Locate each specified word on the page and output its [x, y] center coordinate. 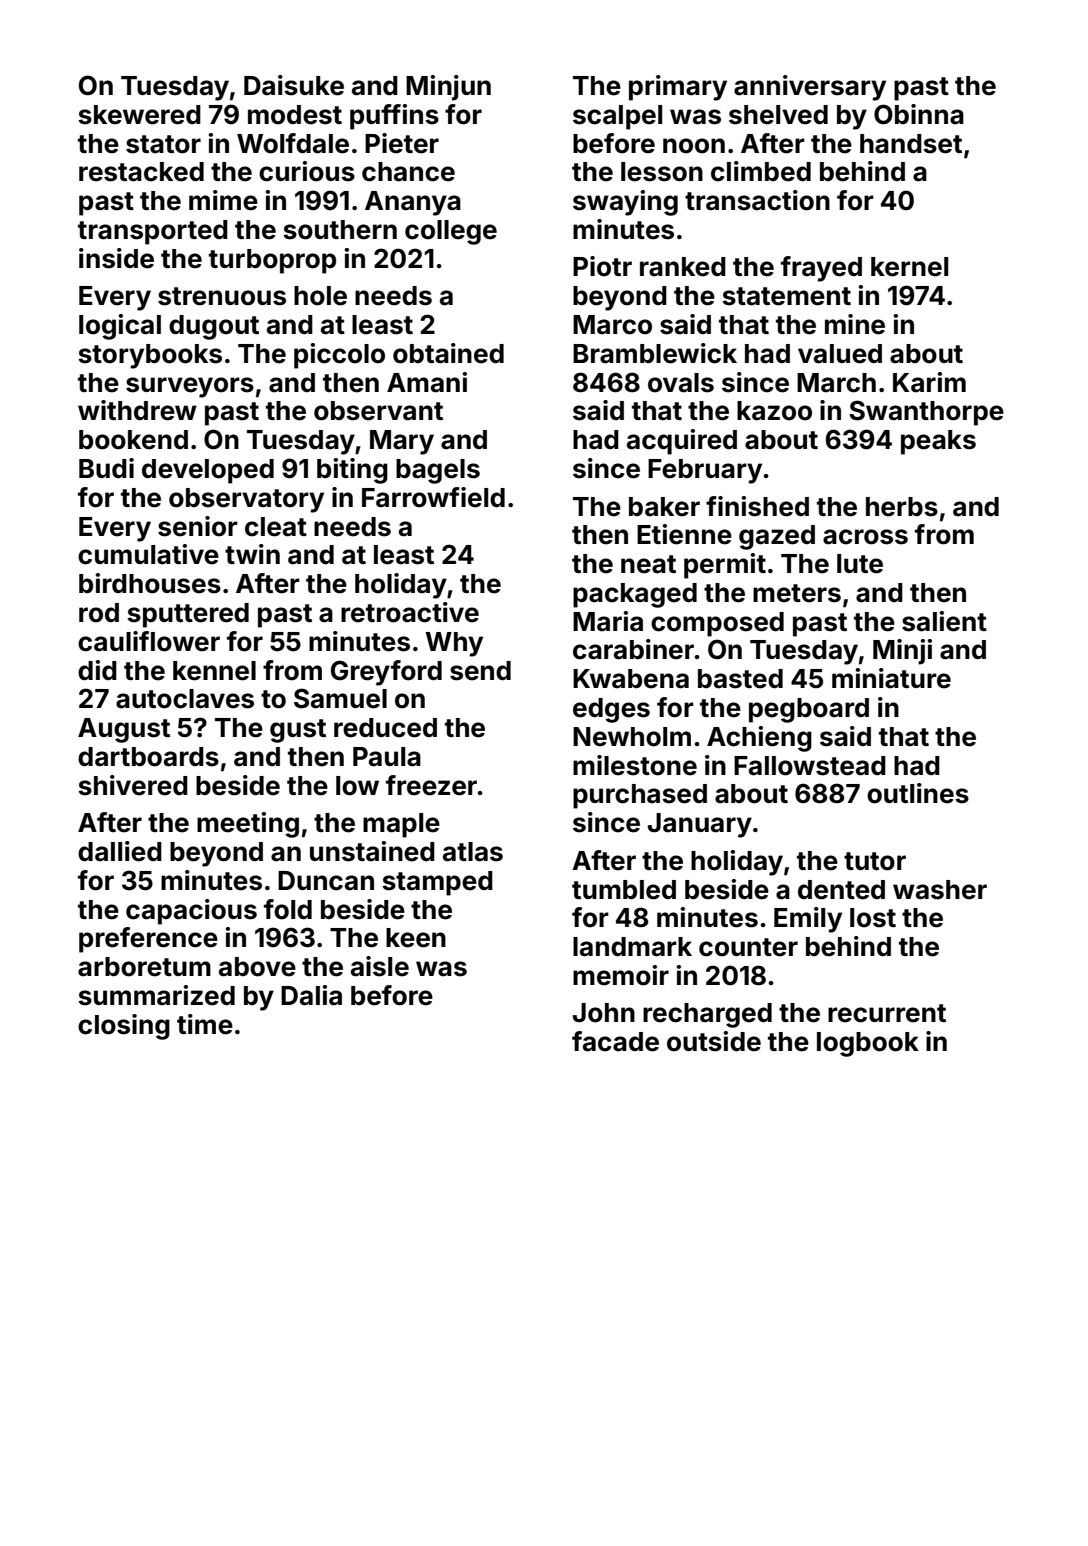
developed [208, 471]
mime [223, 200]
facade [615, 1041]
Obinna [919, 114]
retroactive [410, 612]
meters [797, 593]
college [451, 232]
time [205, 1024]
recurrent [887, 1013]
